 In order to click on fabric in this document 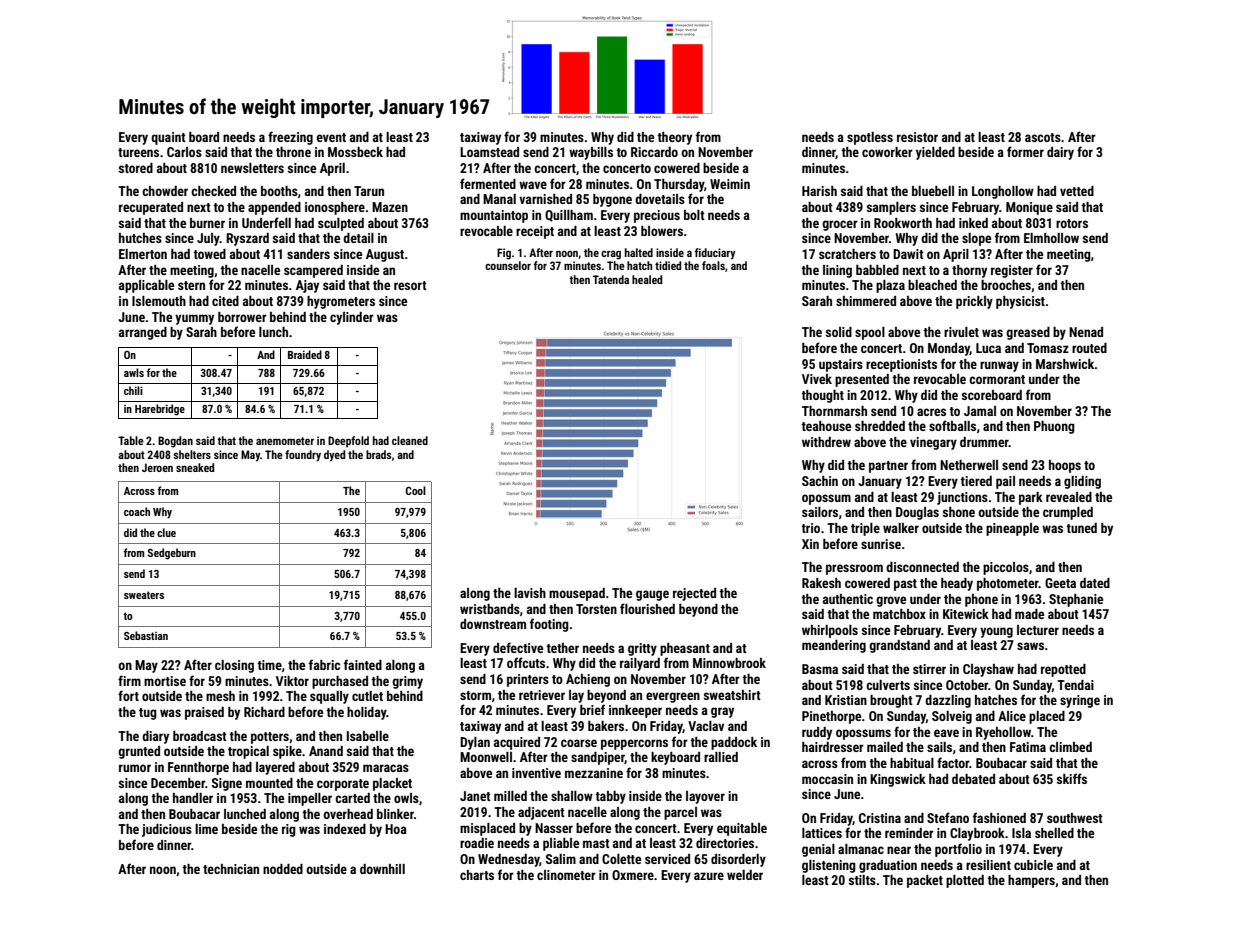, I will do `click(324, 664)`.
